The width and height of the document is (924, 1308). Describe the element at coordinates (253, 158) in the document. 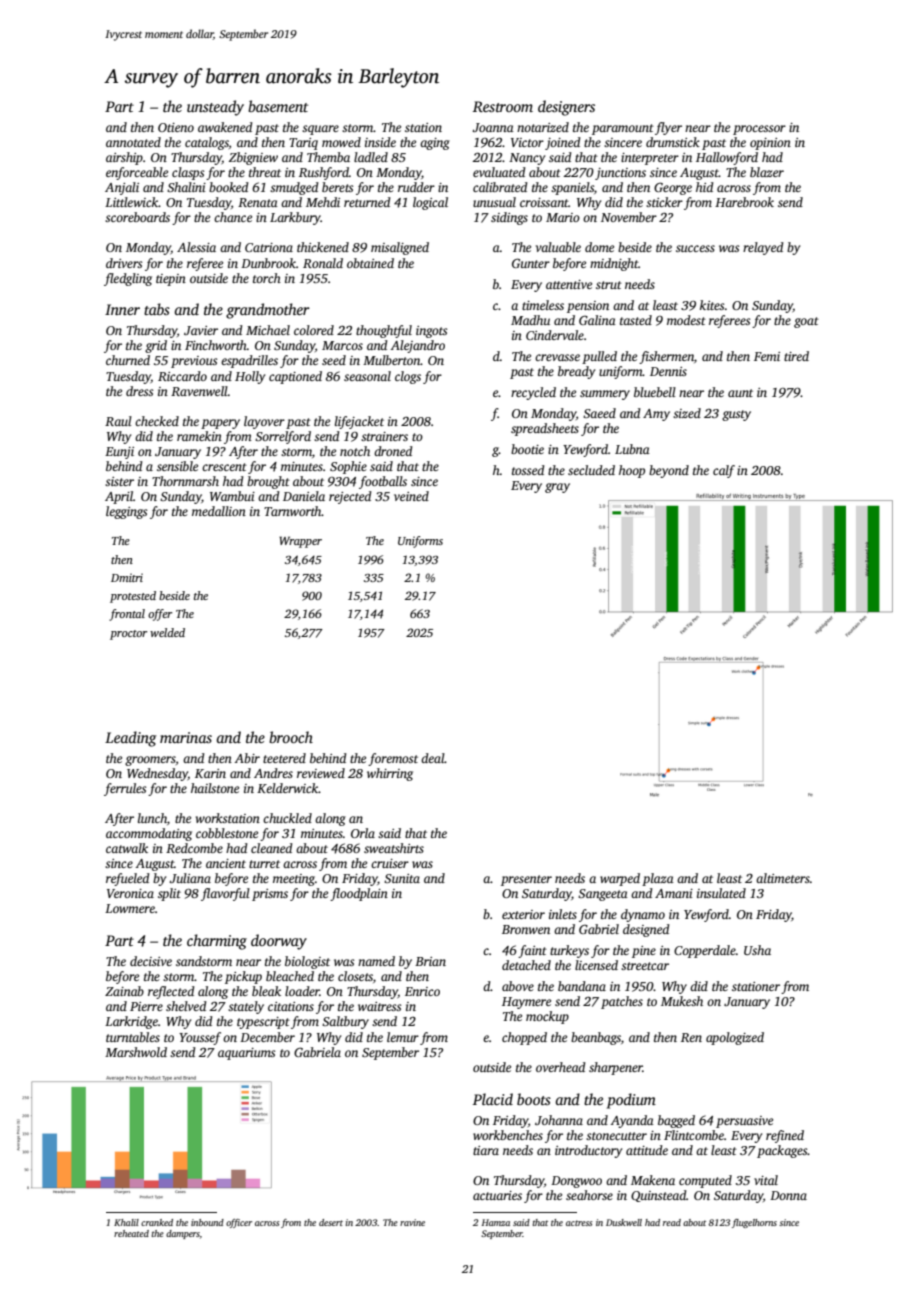

I see `Zbigniew` at that location.
